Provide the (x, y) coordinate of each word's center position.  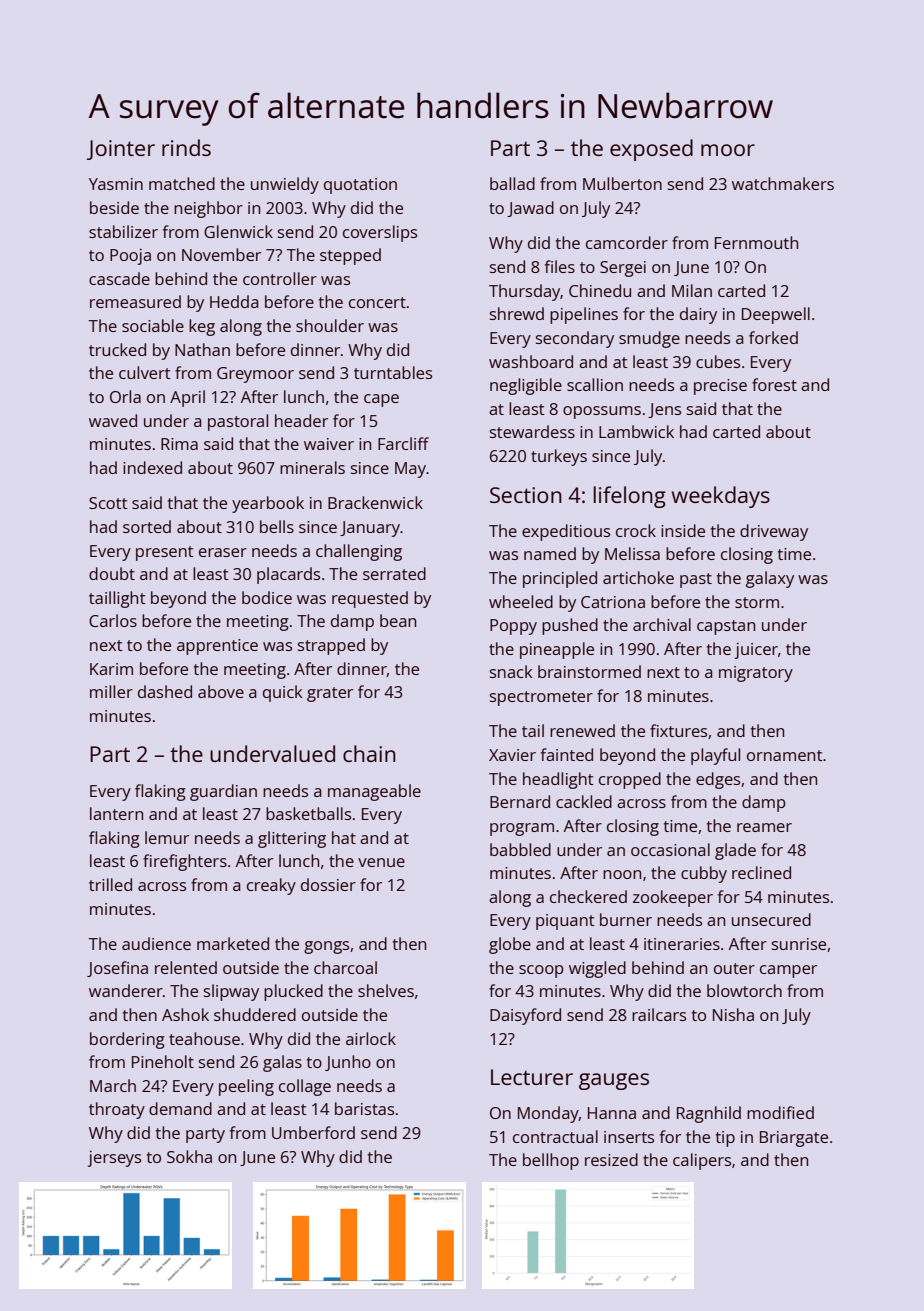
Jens (664, 410)
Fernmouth (756, 242)
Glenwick (238, 231)
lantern (116, 813)
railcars (659, 1014)
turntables (393, 372)
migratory (756, 674)
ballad (512, 183)
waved (113, 420)
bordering (127, 1040)
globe (510, 945)
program (522, 829)
